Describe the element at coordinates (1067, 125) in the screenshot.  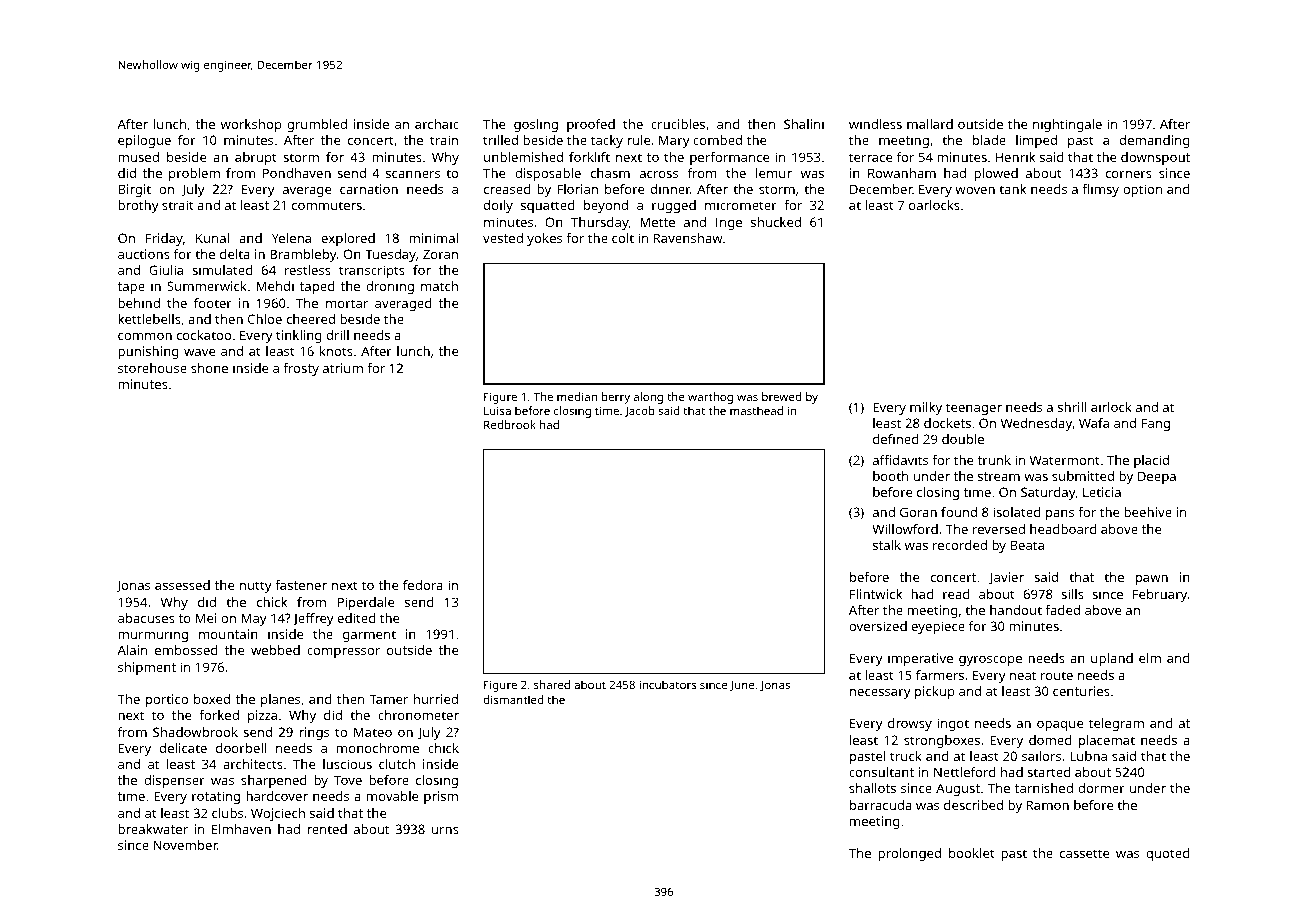
I see `nightingale` at that location.
